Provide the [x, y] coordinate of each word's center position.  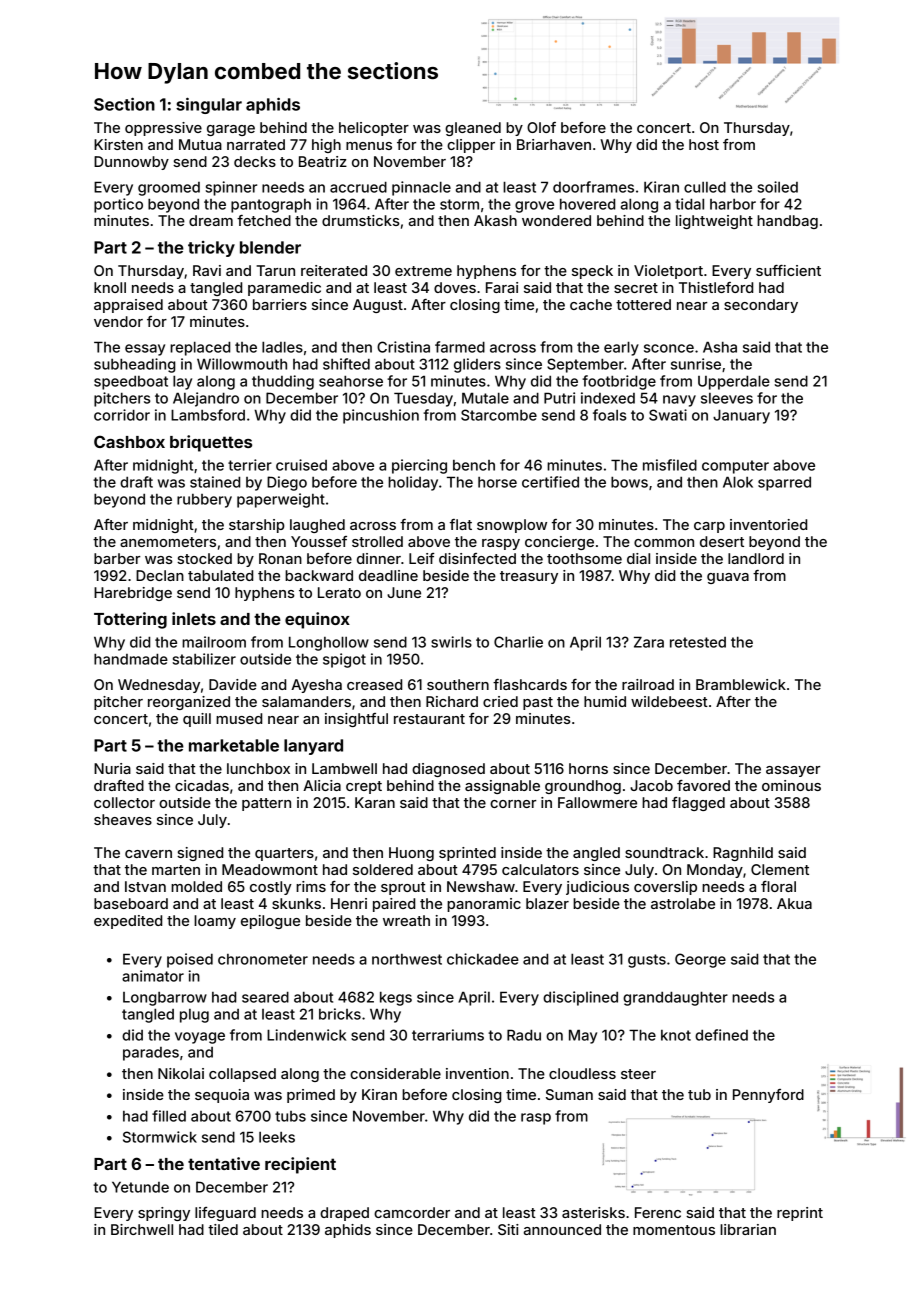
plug [194, 1016]
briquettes [211, 443]
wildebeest [669, 701]
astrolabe [683, 903]
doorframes [593, 187]
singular [209, 105]
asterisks [593, 1212]
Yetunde [140, 1187]
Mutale [485, 398]
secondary [761, 306]
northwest [407, 959]
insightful [356, 720]
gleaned [473, 129]
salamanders [306, 701]
